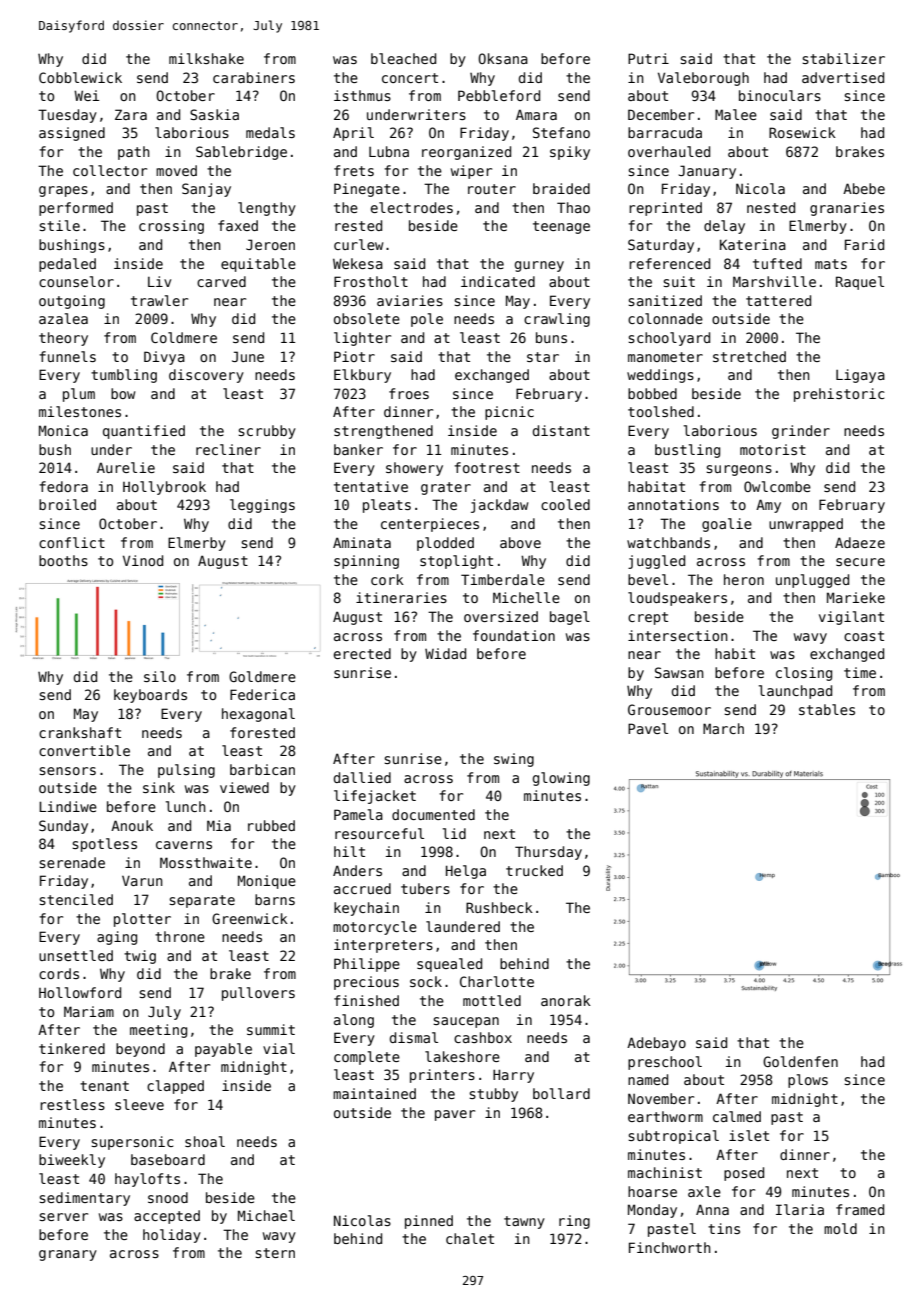  What do you see at coordinates (795, 692) in the screenshot?
I see `launchpad` at bounding box center [795, 692].
